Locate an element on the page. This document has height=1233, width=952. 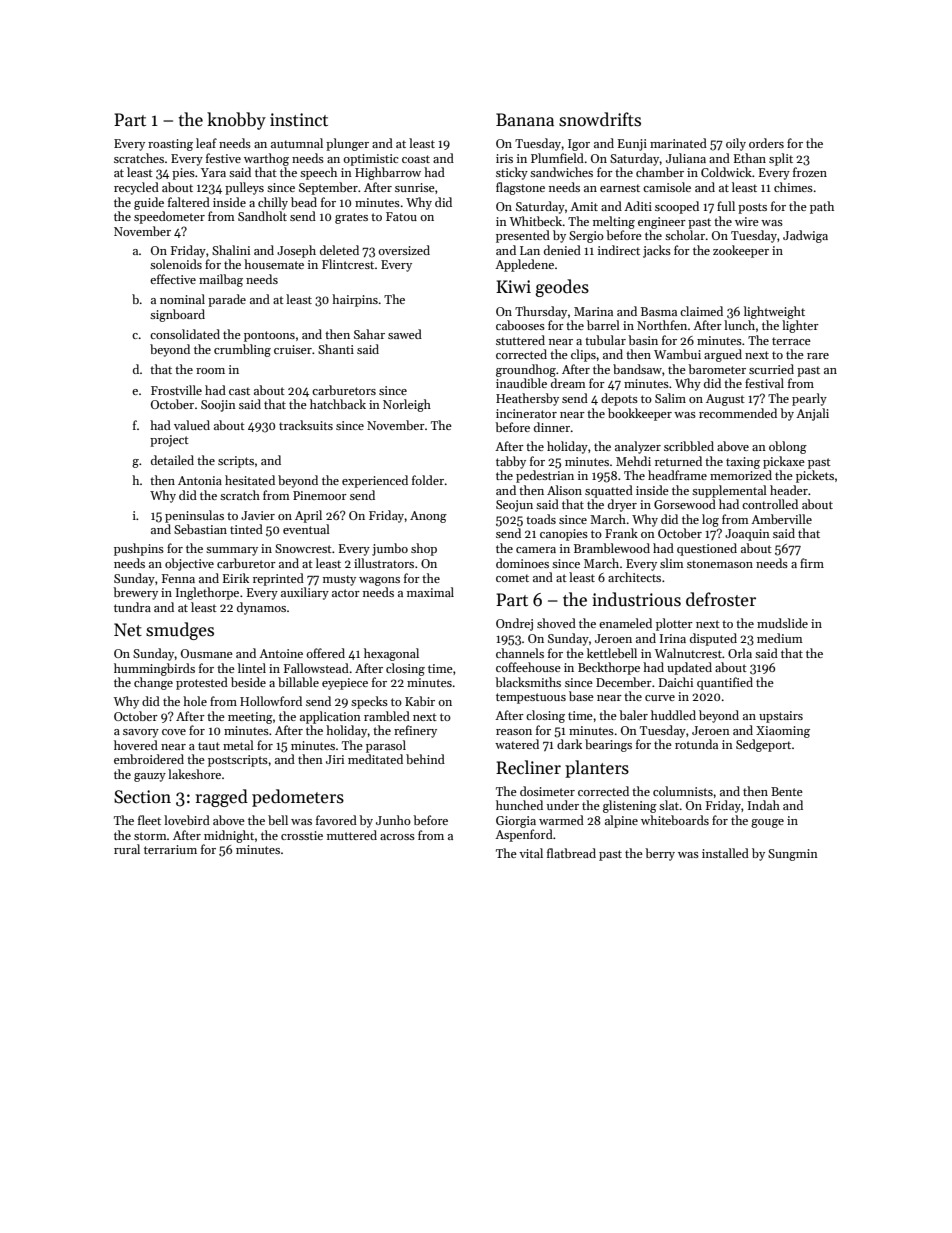
iris is located at coordinates (504, 158).
